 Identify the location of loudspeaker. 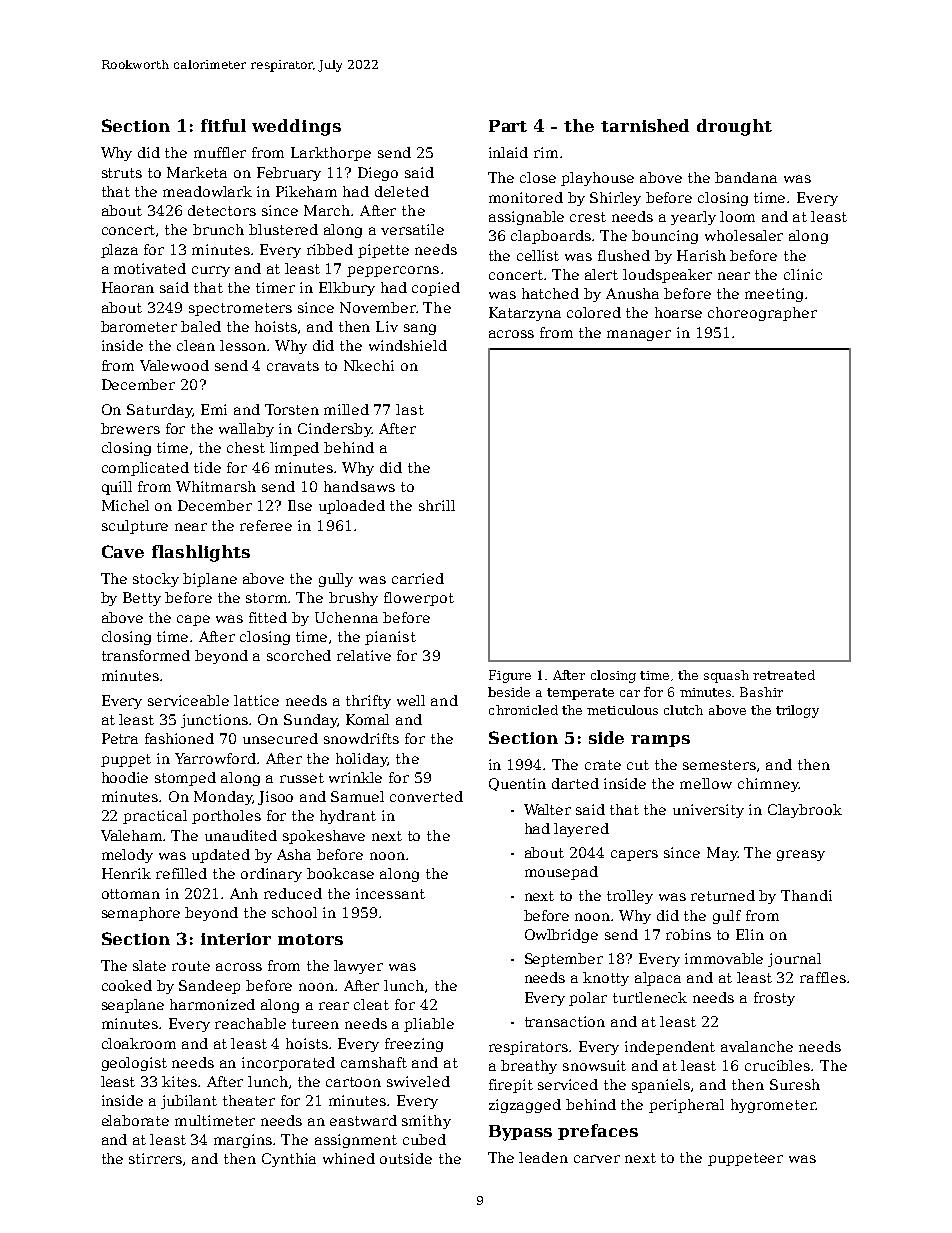
(667, 276).
